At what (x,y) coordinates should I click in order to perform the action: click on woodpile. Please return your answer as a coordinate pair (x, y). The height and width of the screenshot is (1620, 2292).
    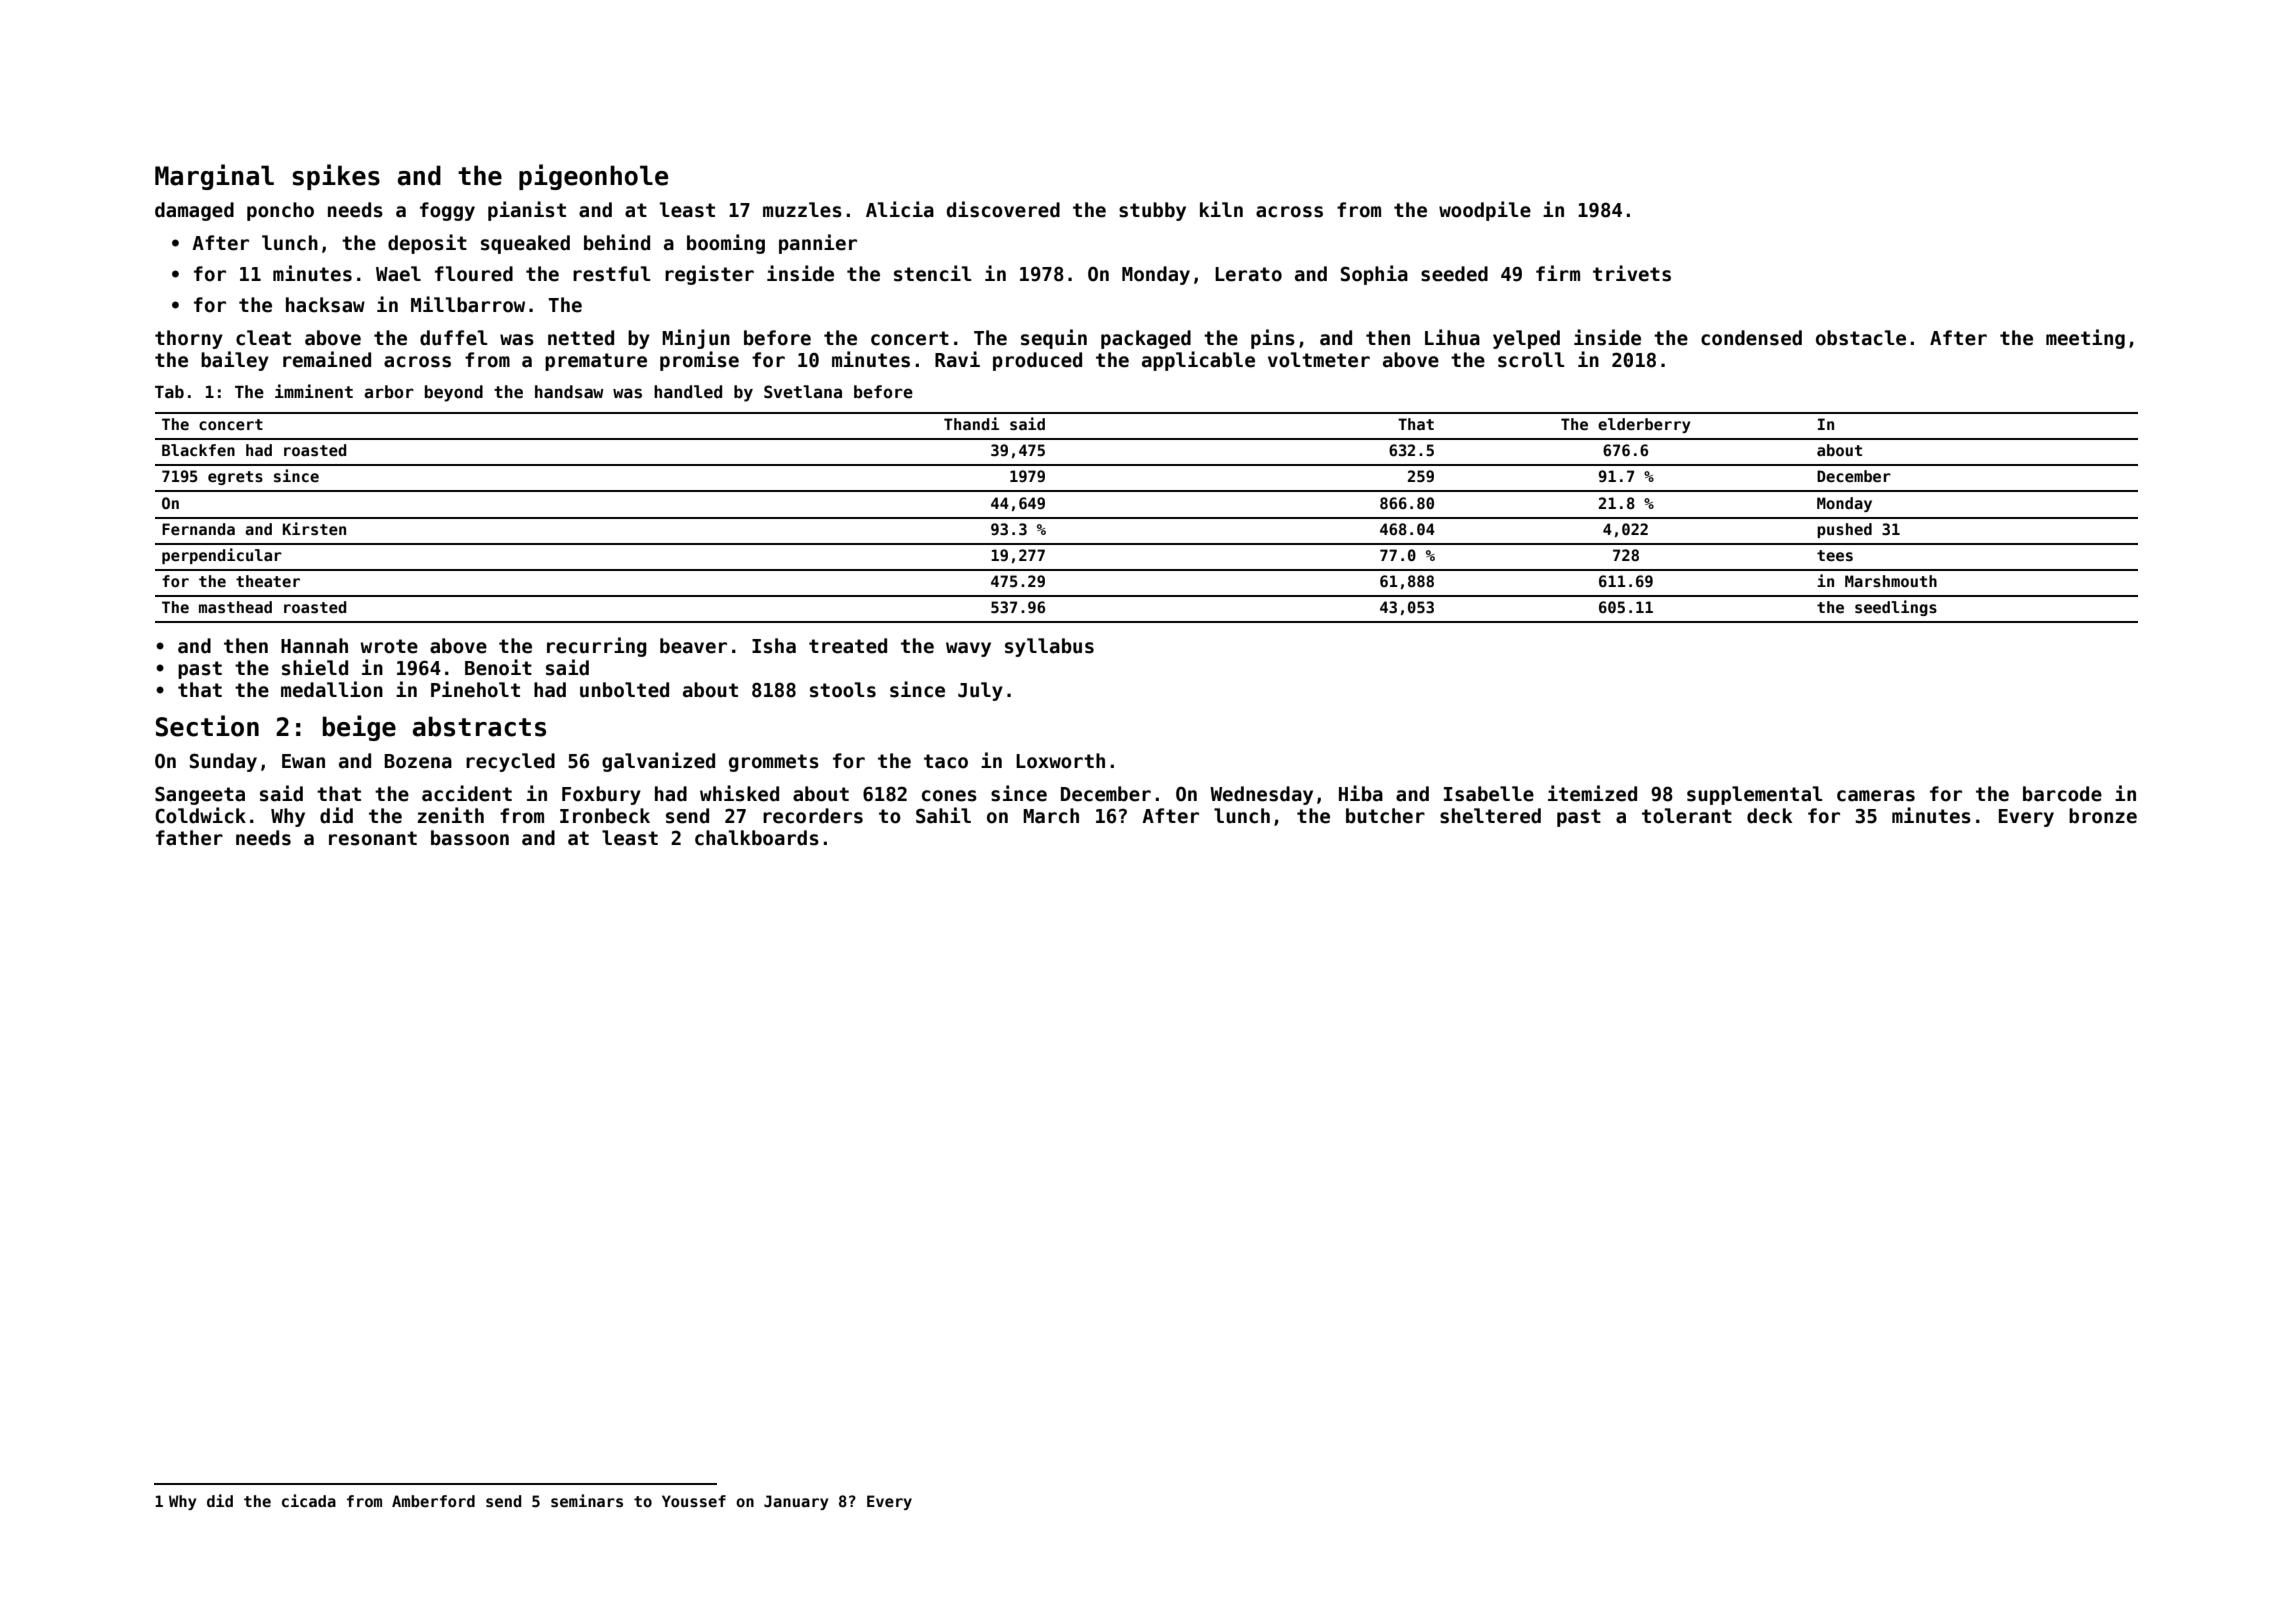
    Looking at the image, I should click on (1485, 211).
